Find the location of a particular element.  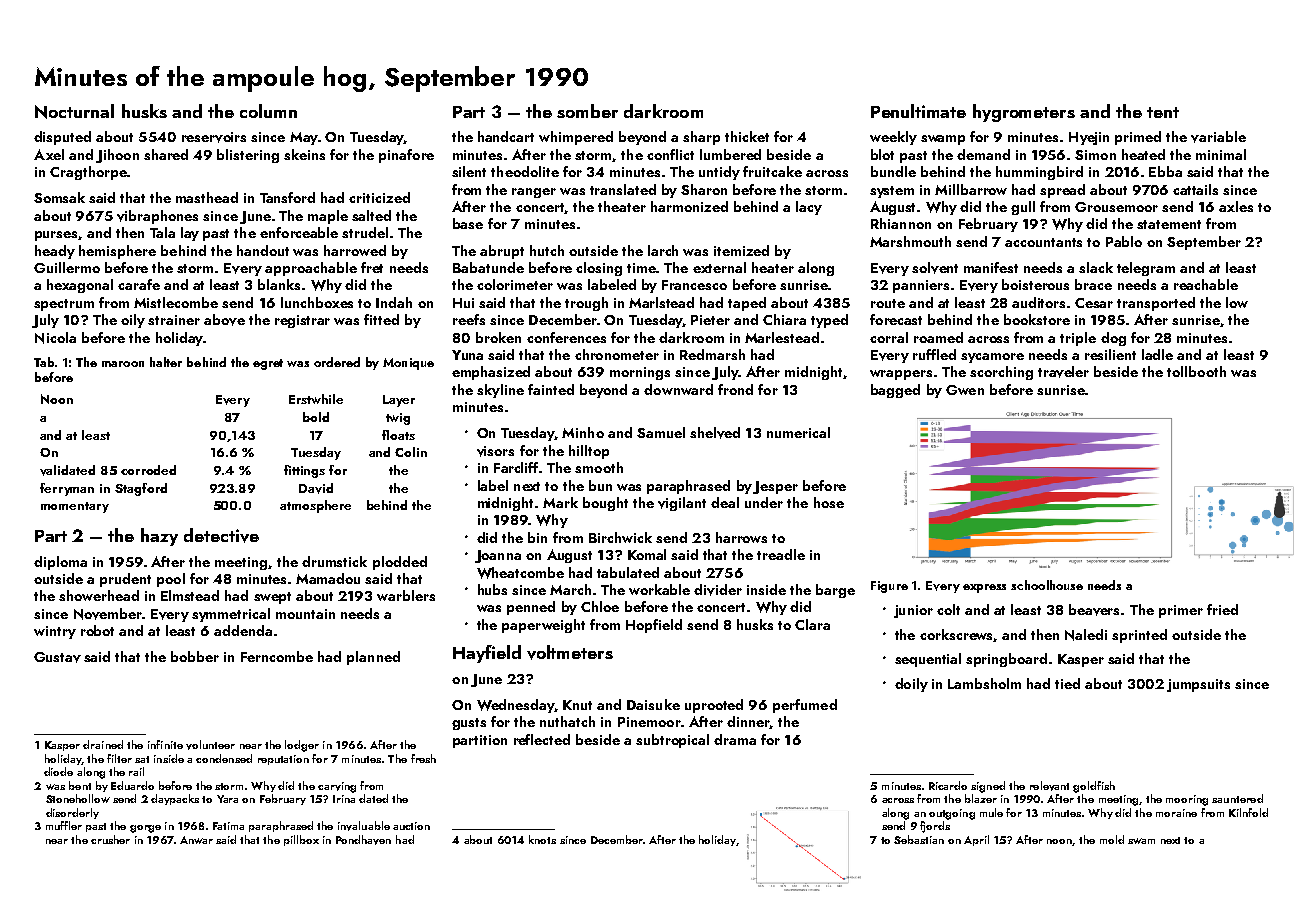

Stagford is located at coordinates (141, 489).
